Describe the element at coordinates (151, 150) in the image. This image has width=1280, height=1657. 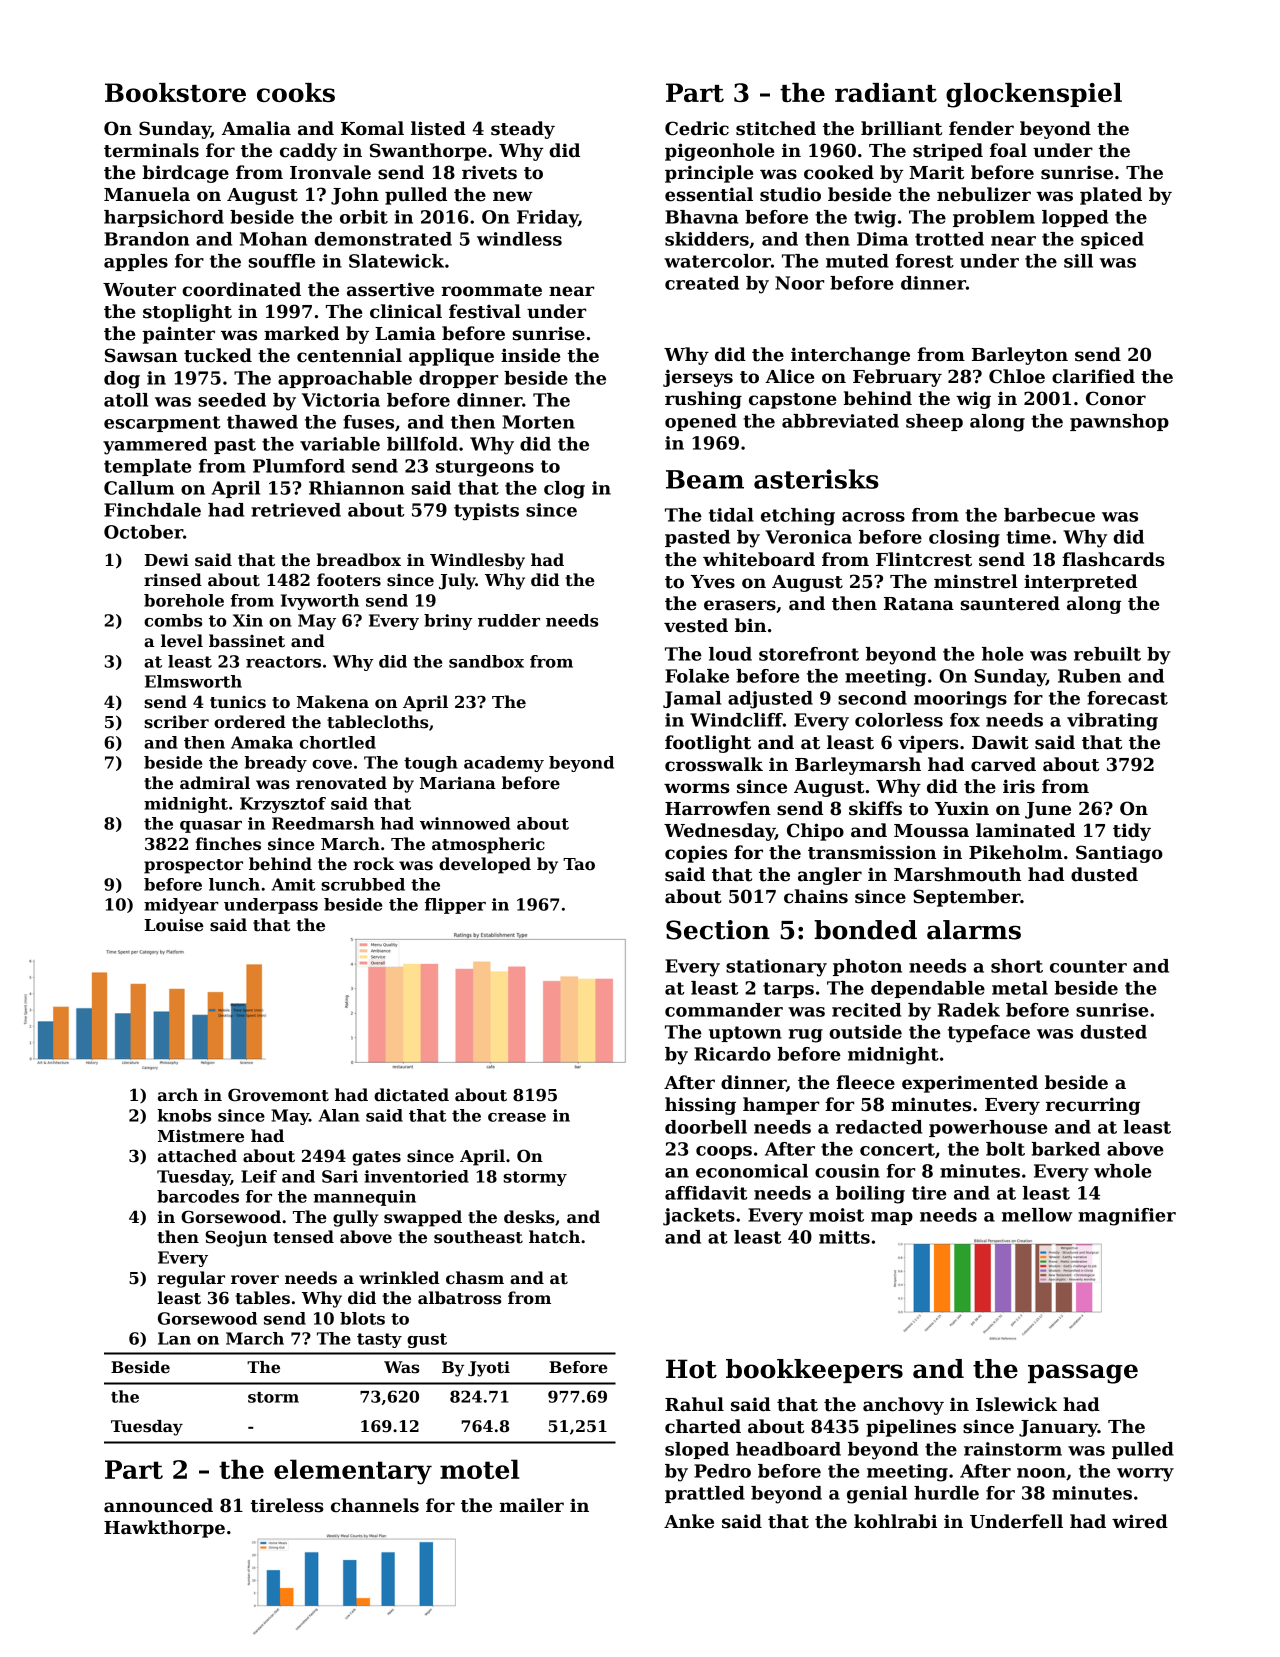
I see `terminals` at that location.
